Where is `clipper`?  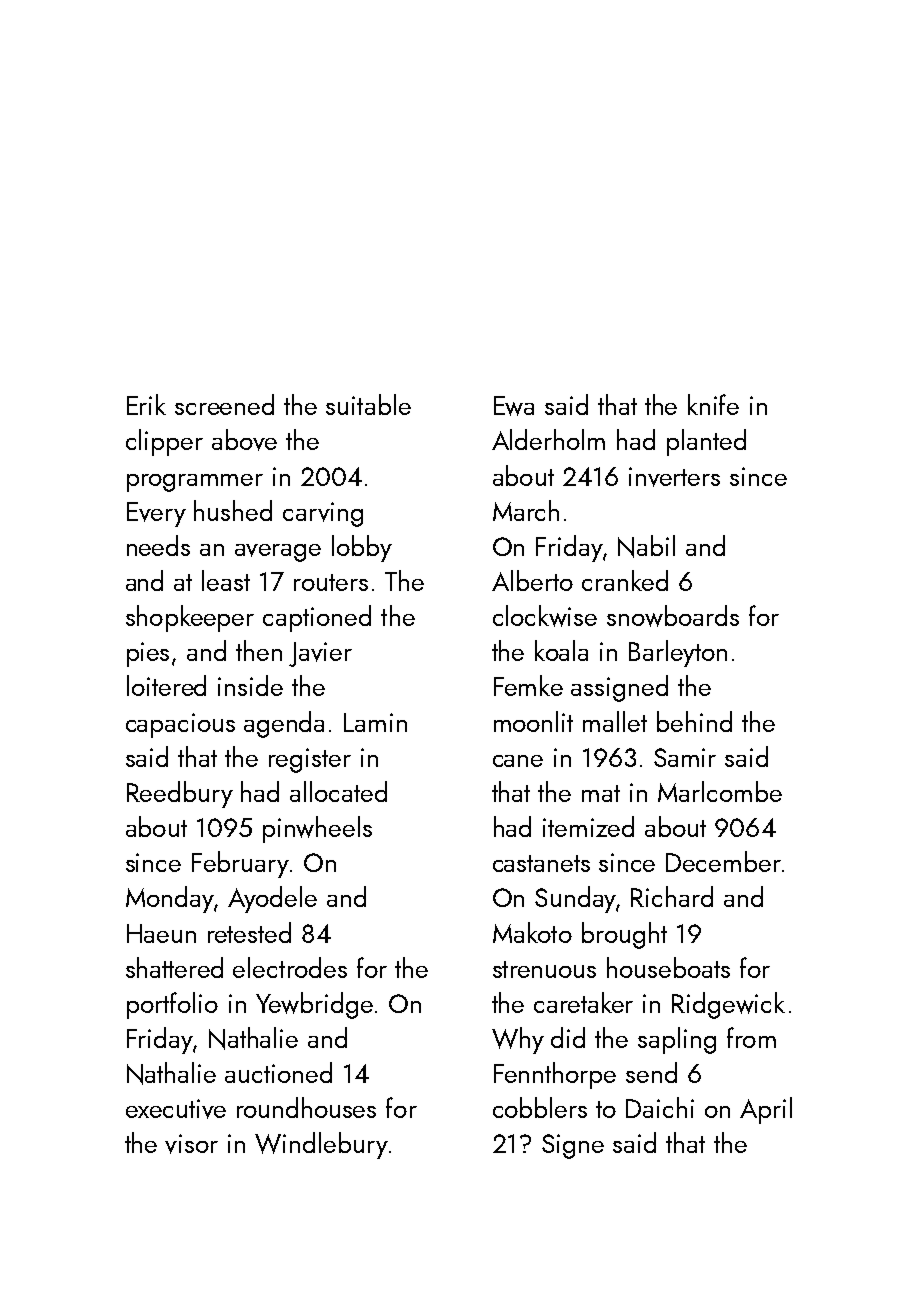
clipper is located at coordinates (164, 442).
